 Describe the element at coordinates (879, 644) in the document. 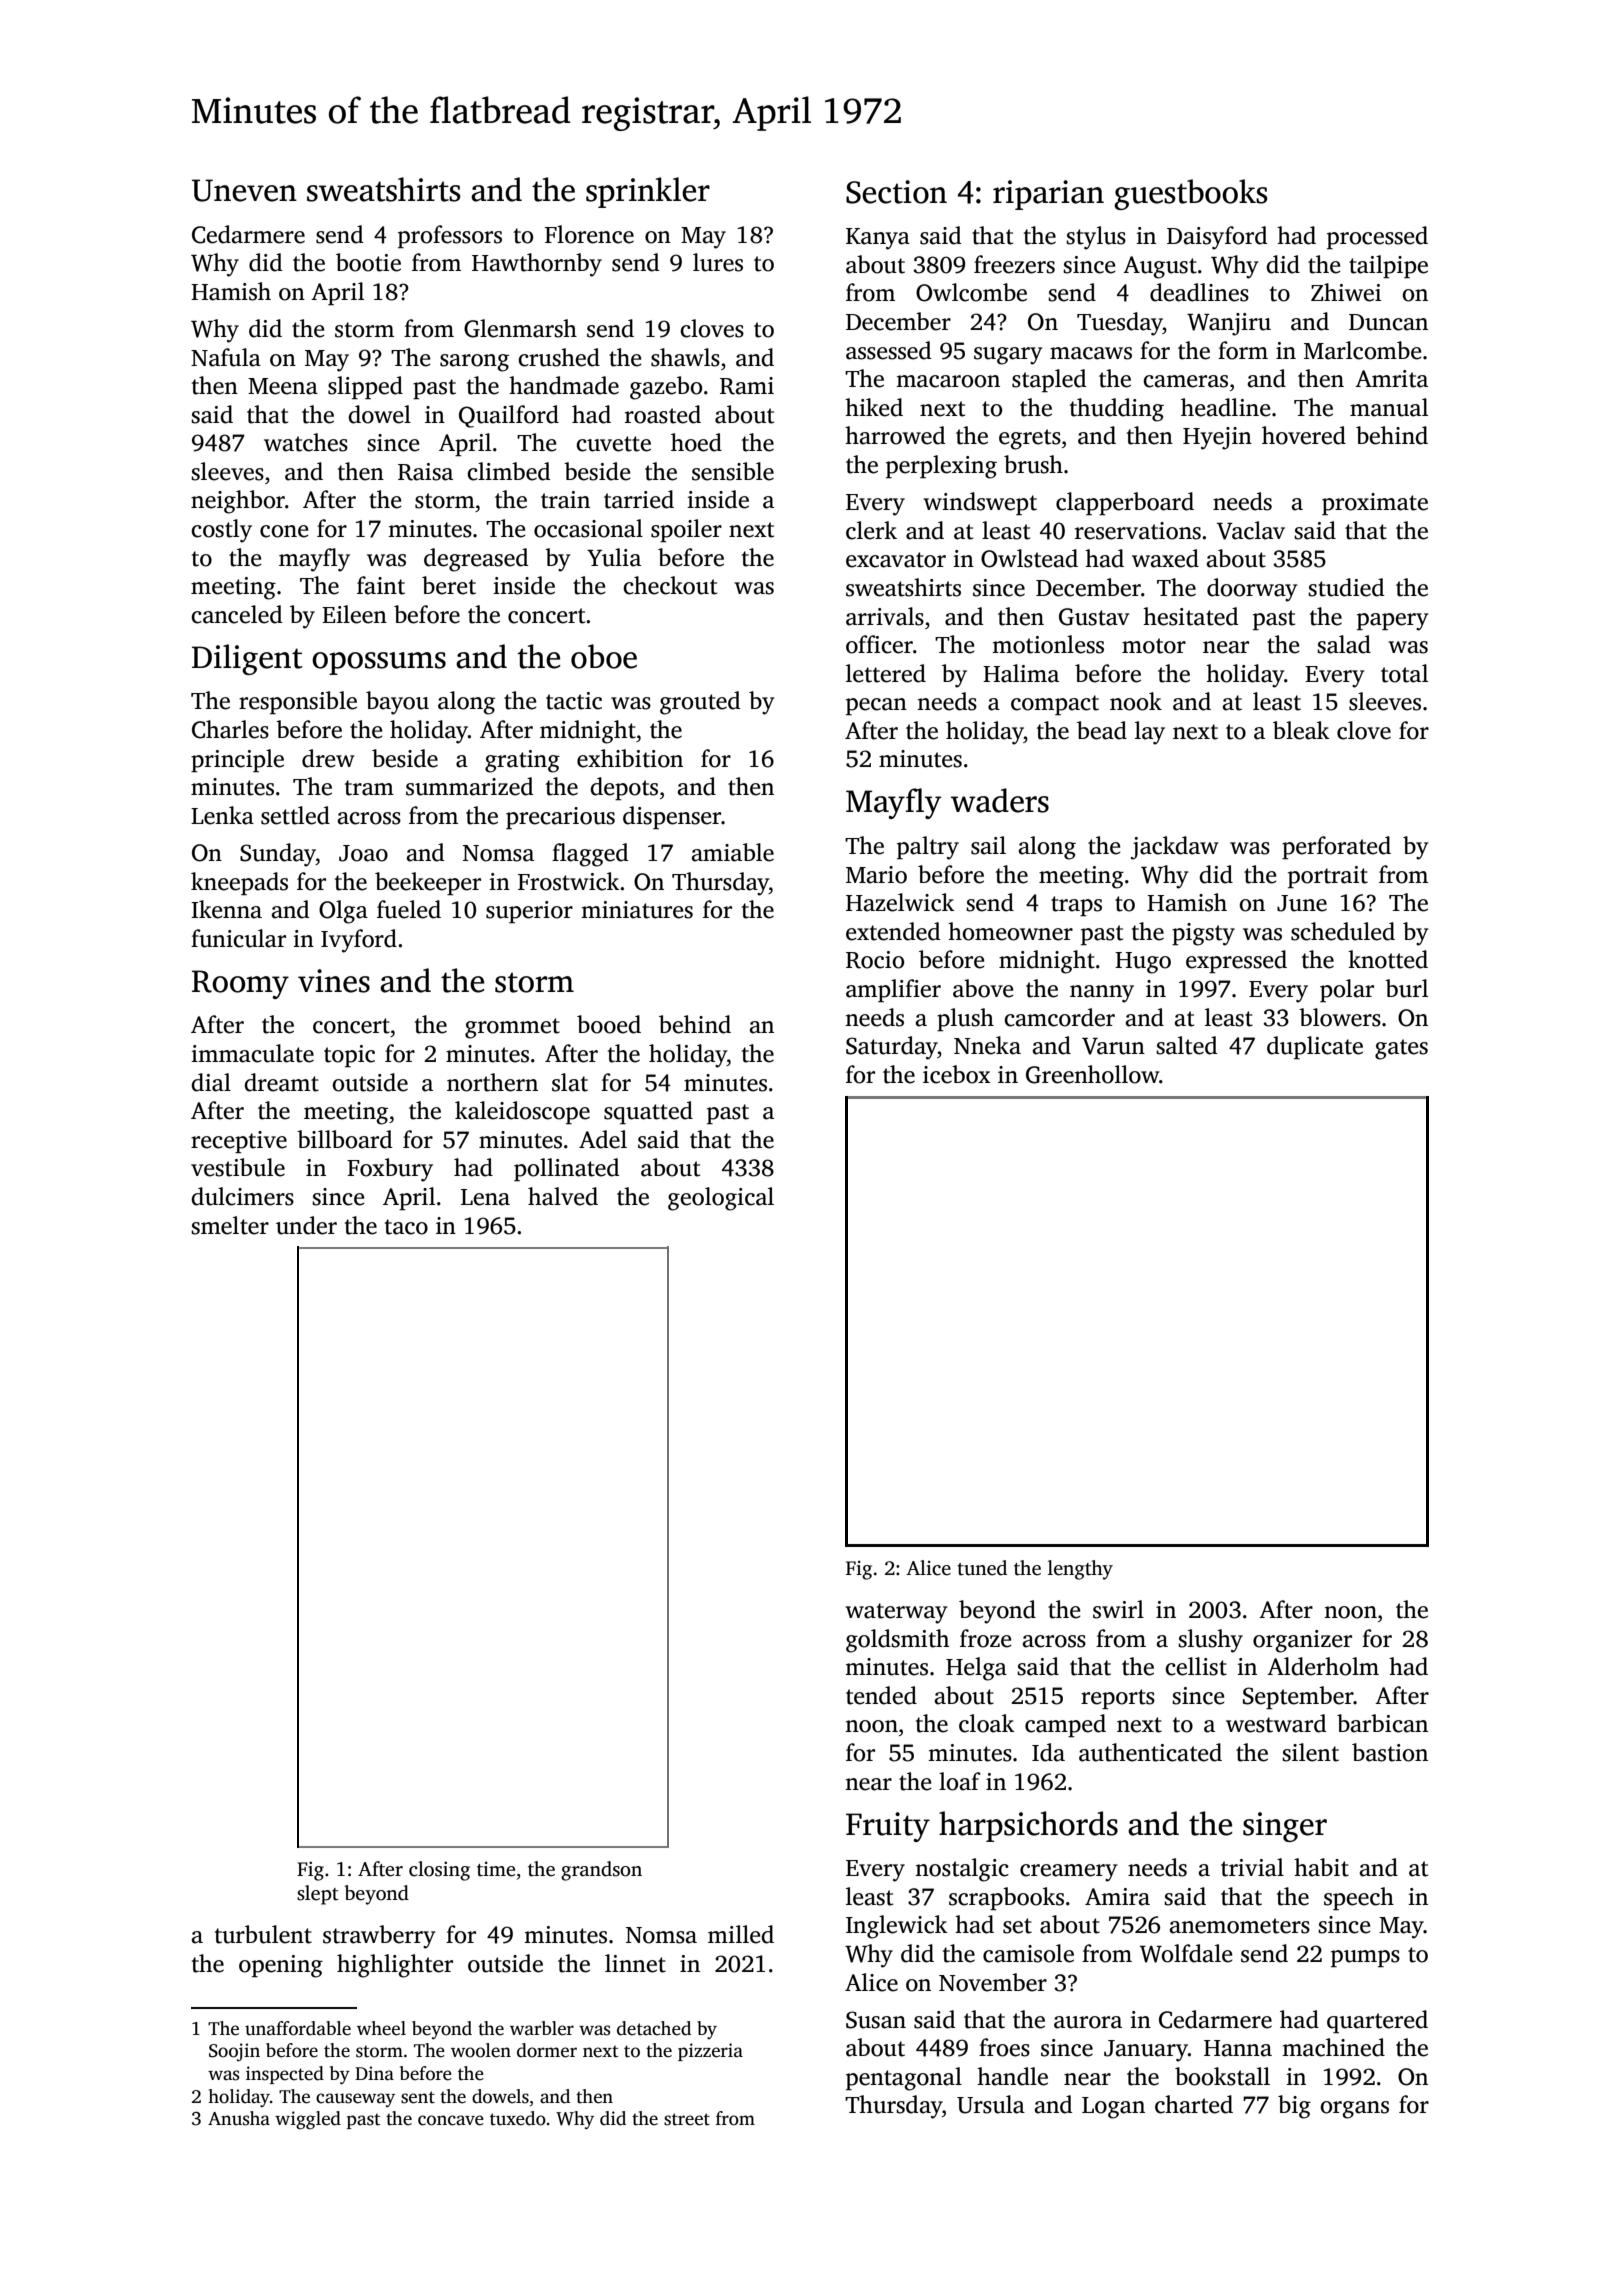

I see `officer` at that location.
